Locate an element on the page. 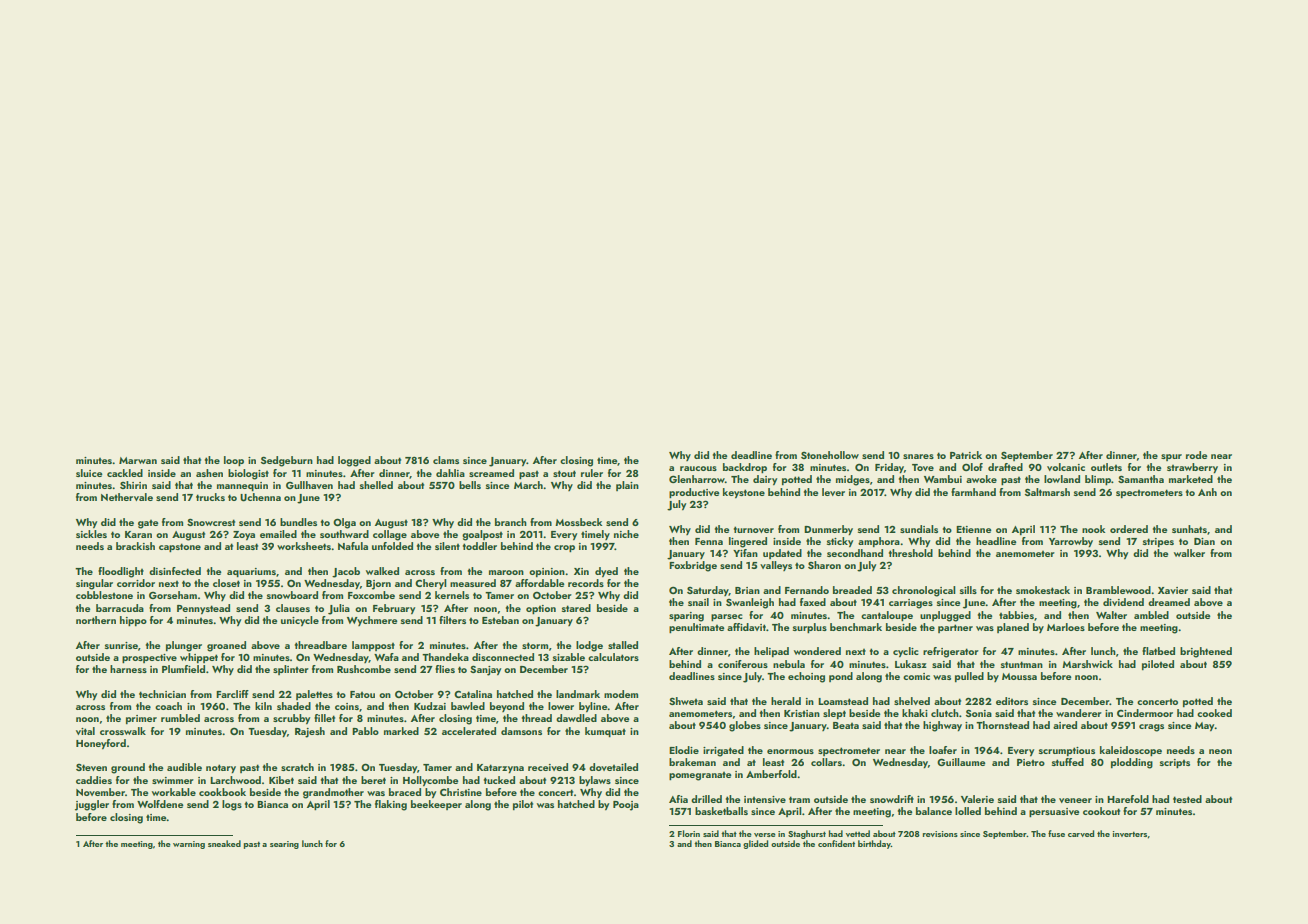 The width and height of the image is (1308, 924). walker is located at coordinates (1189, 553).
